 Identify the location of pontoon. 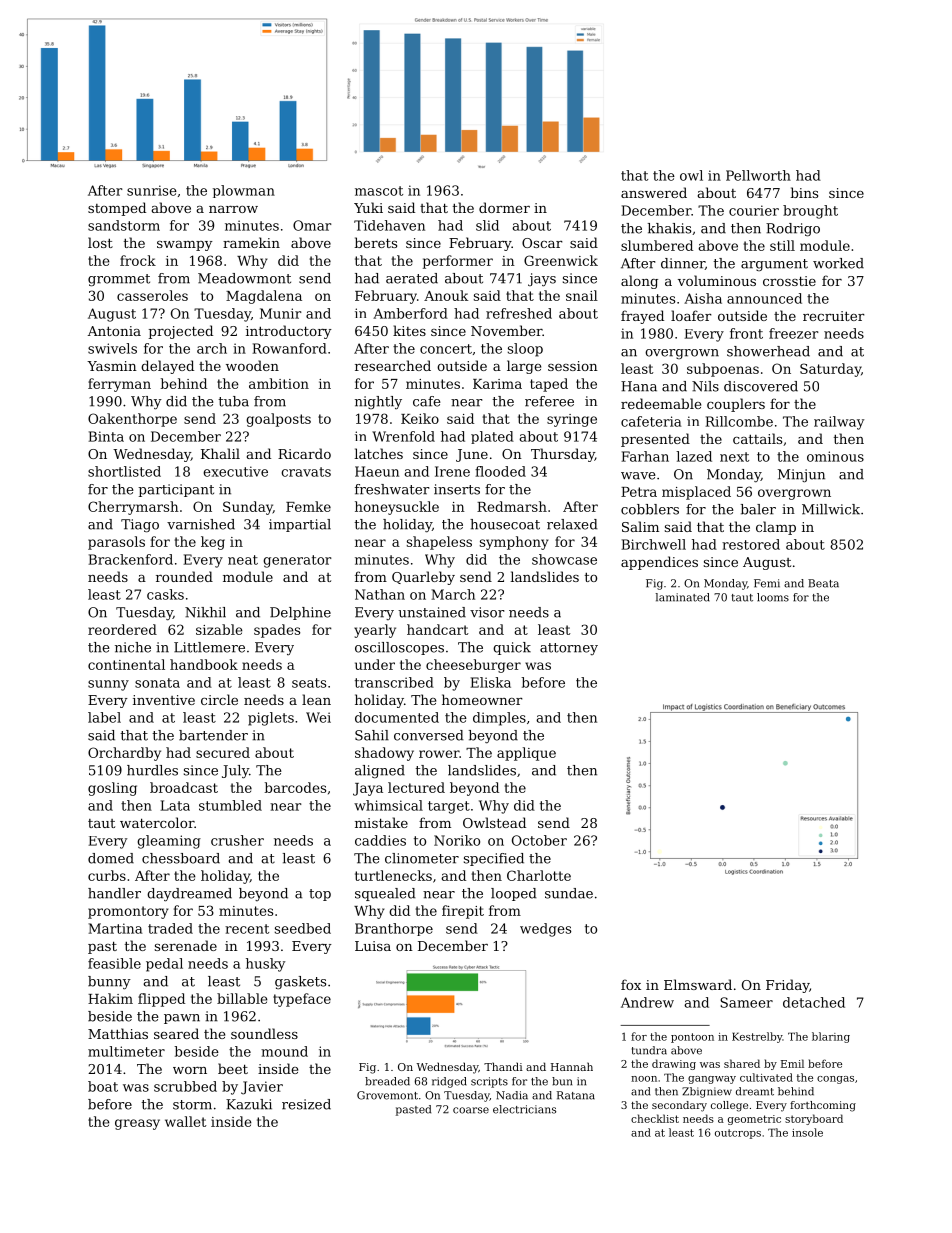
(692, 1038).
